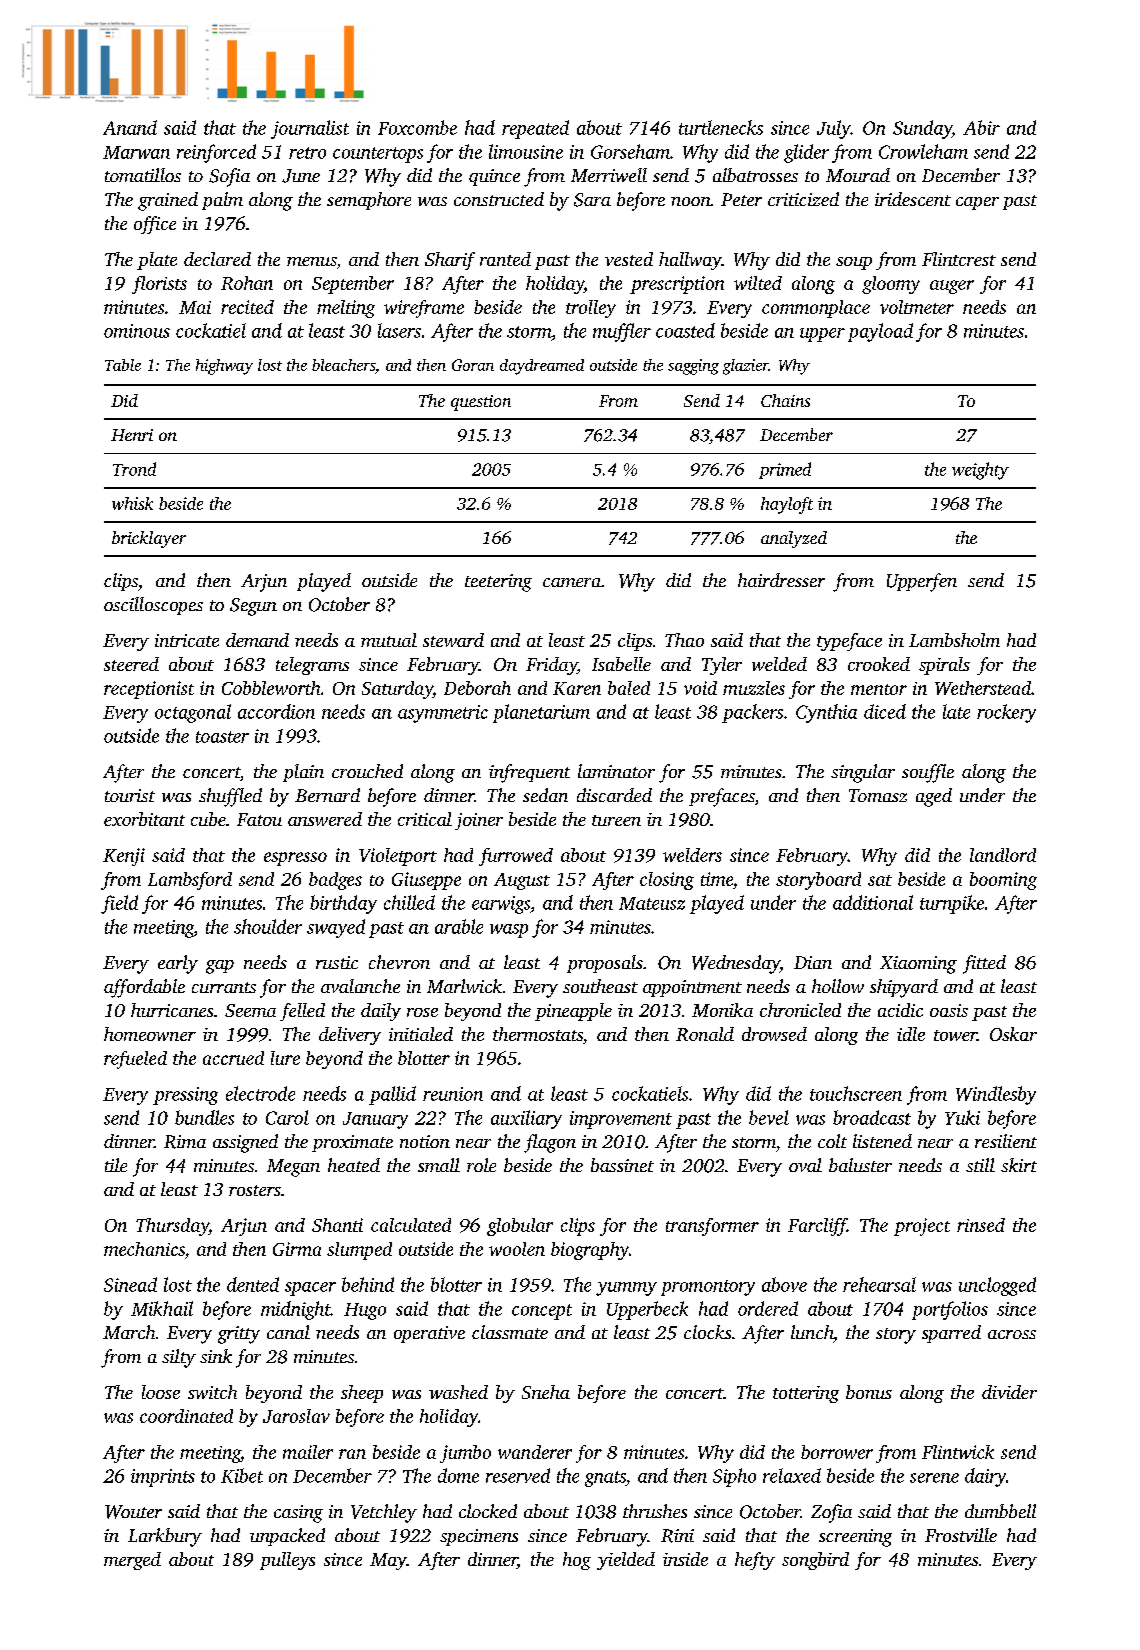 This image has height=1650, width=1140. Describe the element at coordinates (535, 129) in the image. I see `repeated` at that location.
